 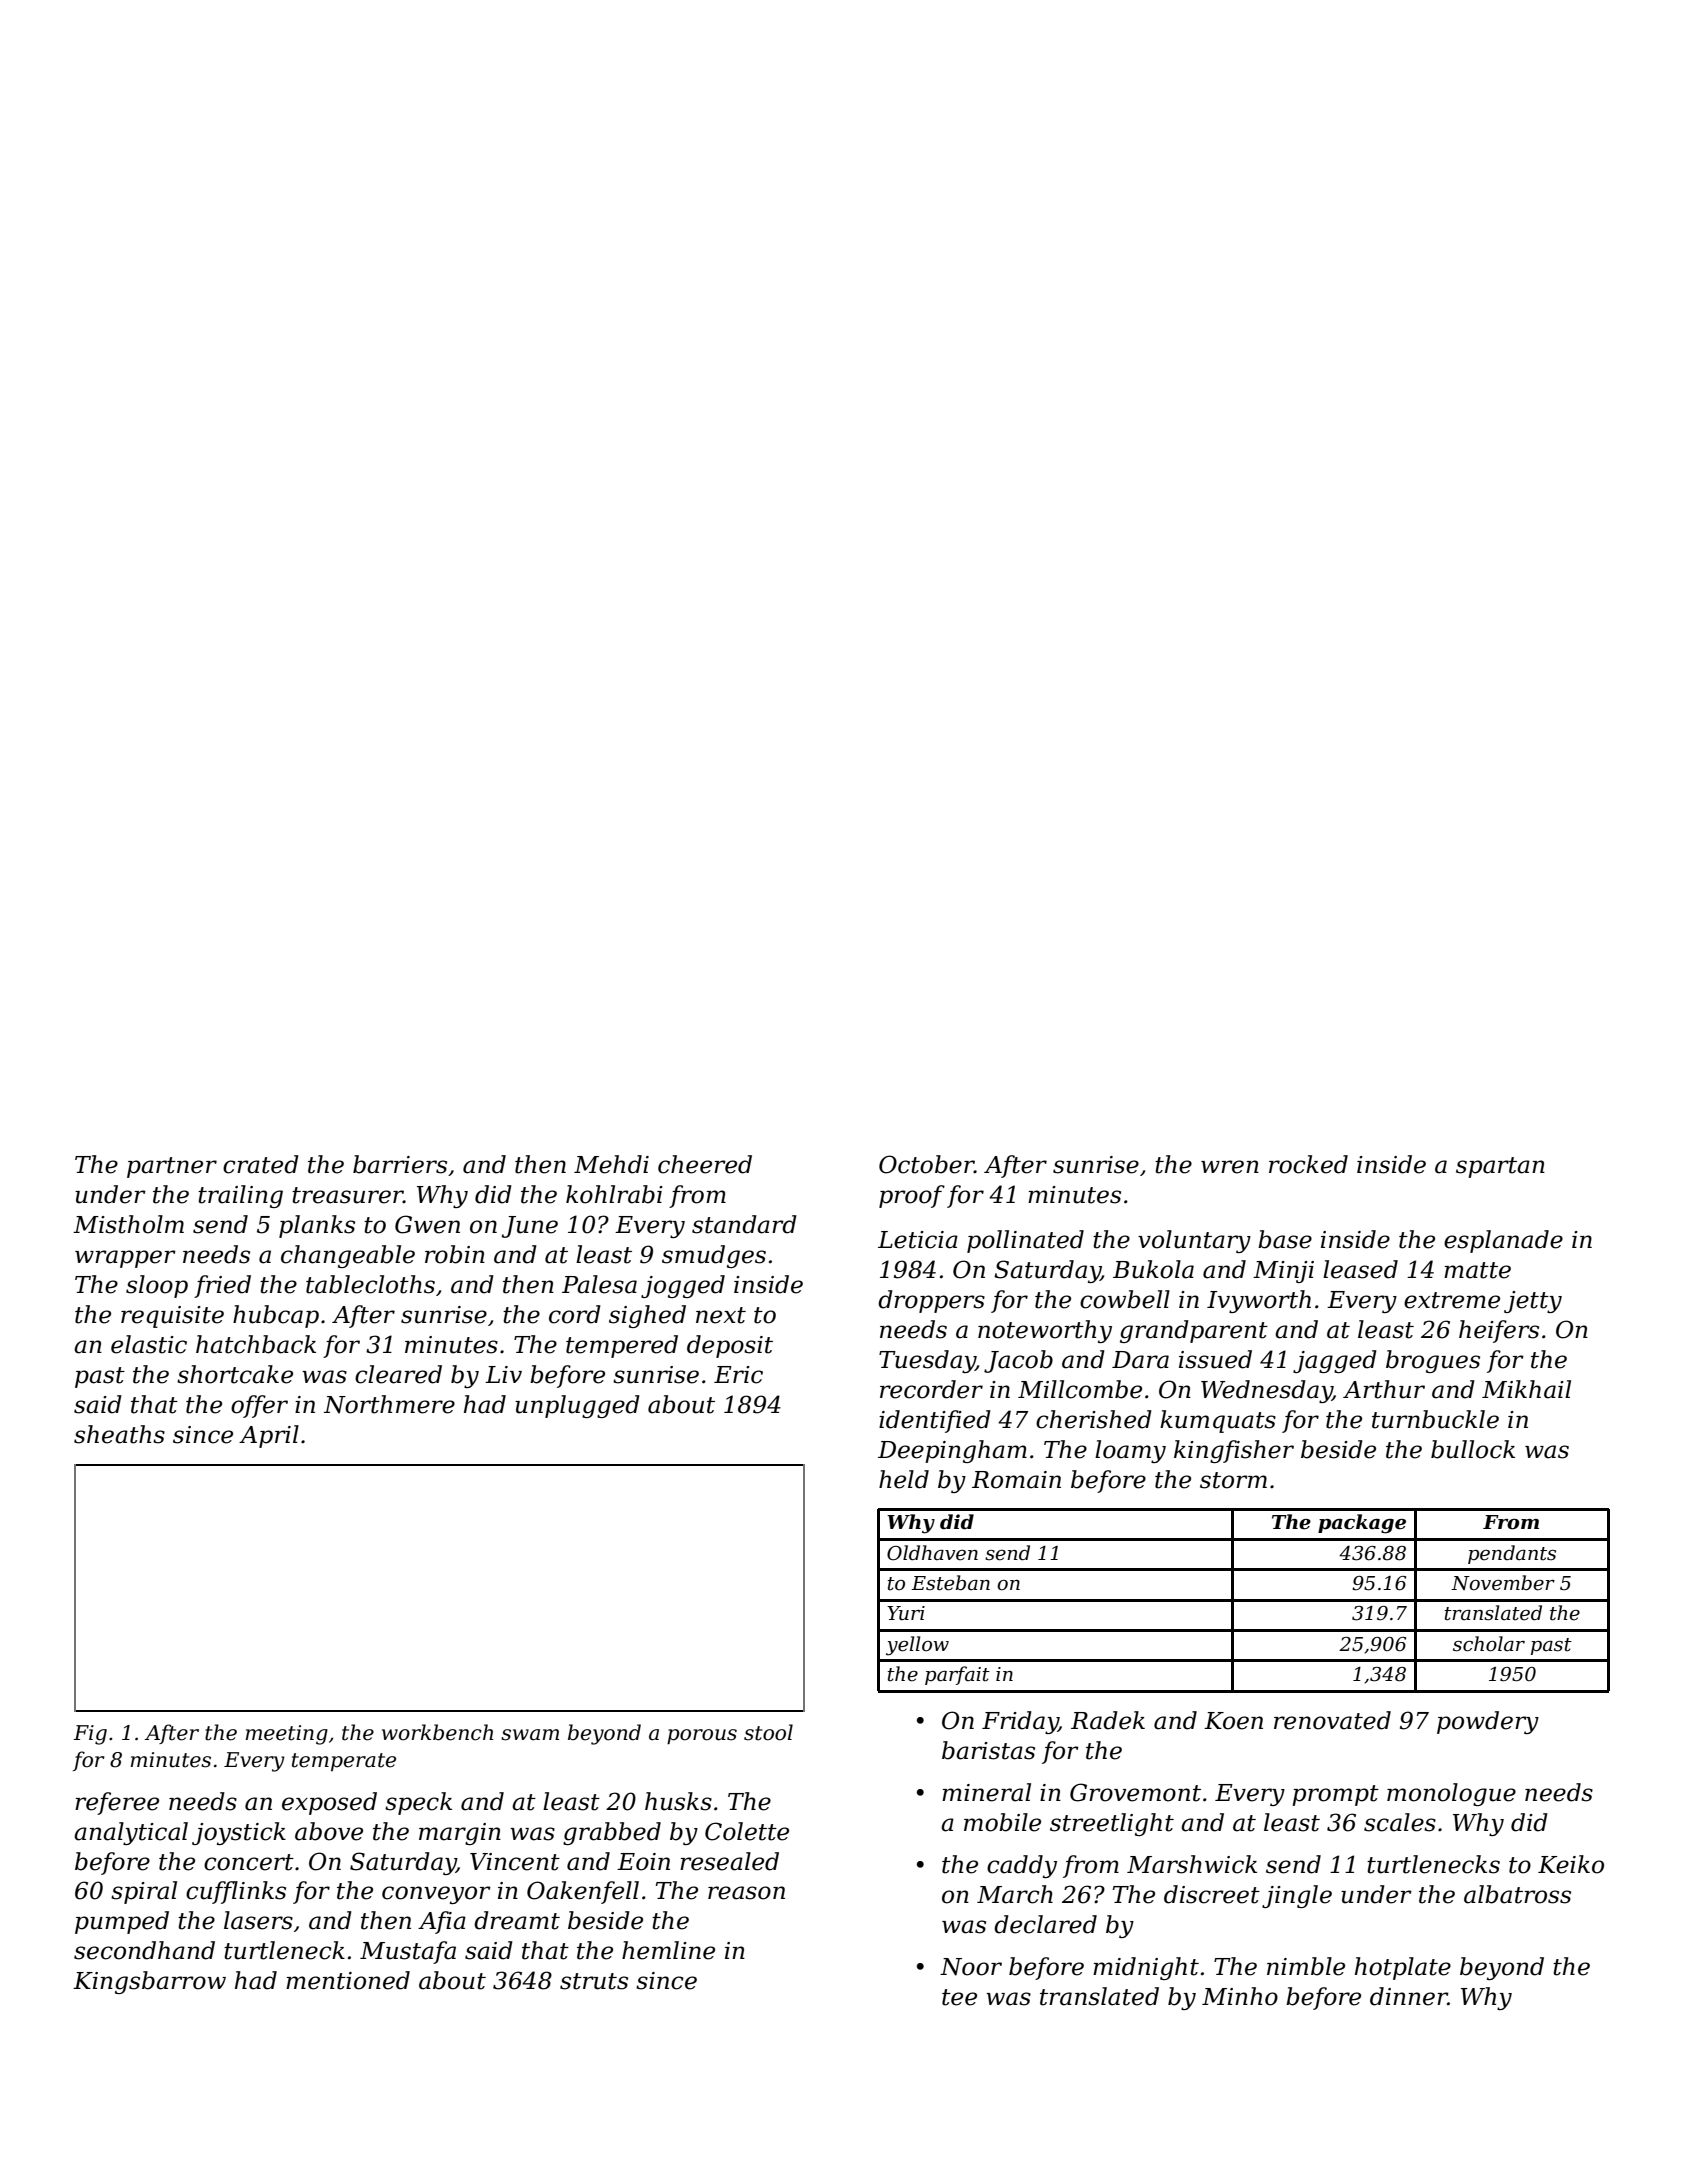 I want to click on dinner, so click(x=1409, y=1996).
